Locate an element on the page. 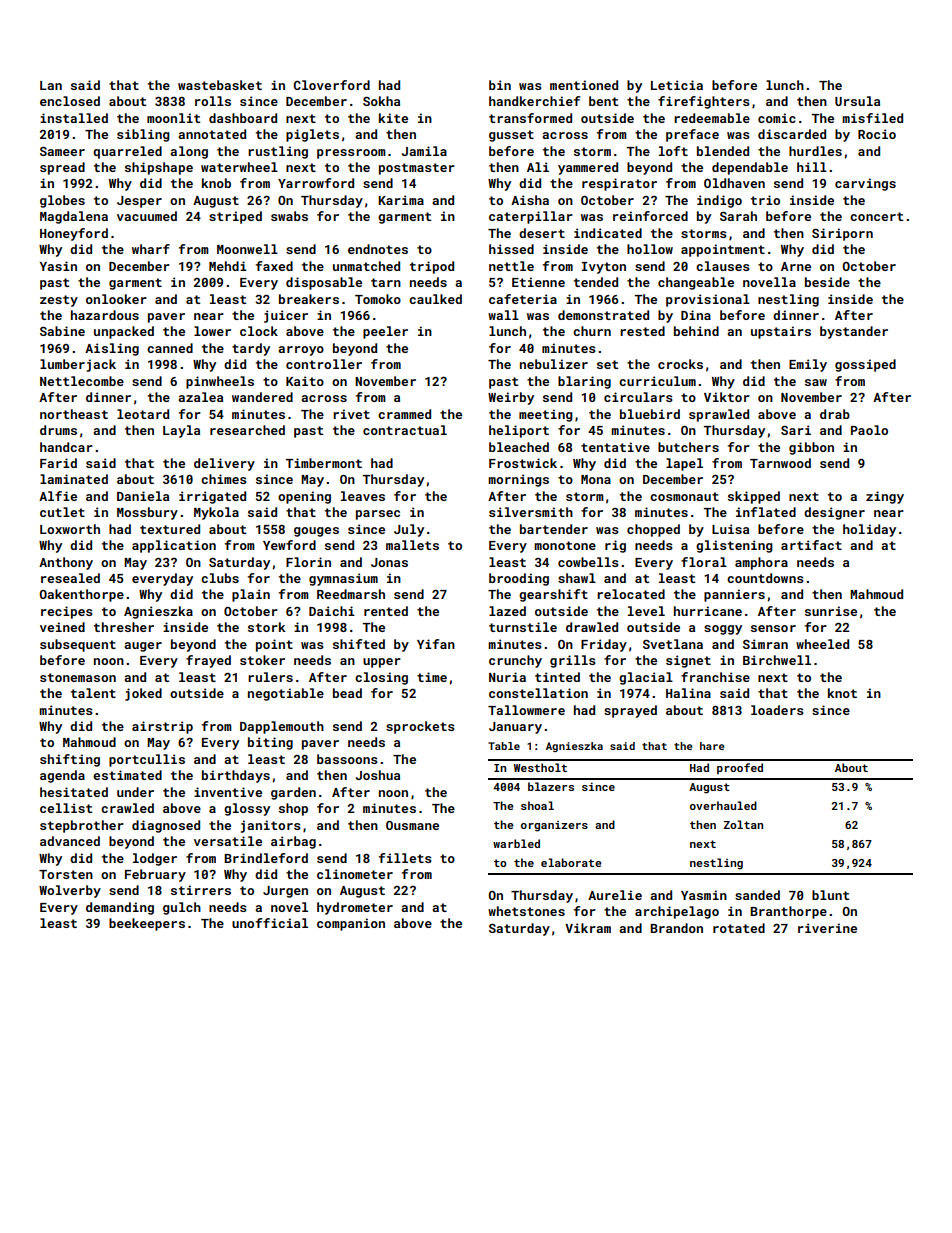  Leticia is located at coordinates (677, 85).
